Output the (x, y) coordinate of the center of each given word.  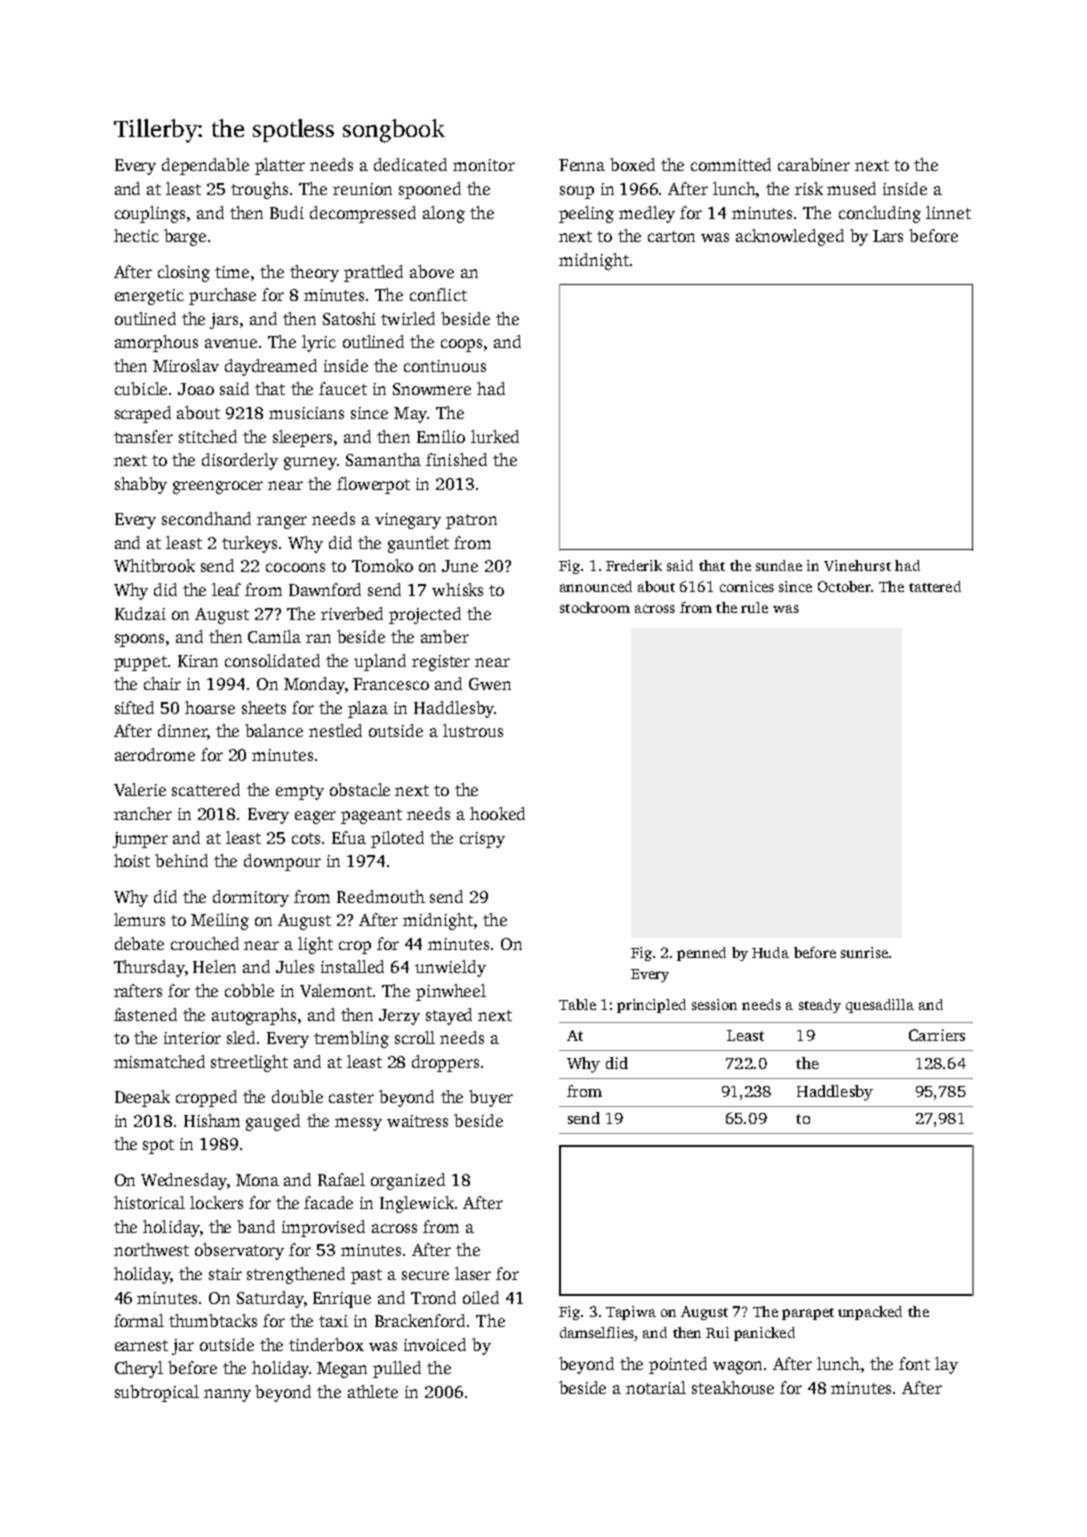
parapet (808, 1314)
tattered (935, 586)
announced (596, 586)
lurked (495, 436)
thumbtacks (213, 1320)
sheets (264, 707)
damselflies (597, 1332)
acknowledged (790, 237)
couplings (150, 214)
